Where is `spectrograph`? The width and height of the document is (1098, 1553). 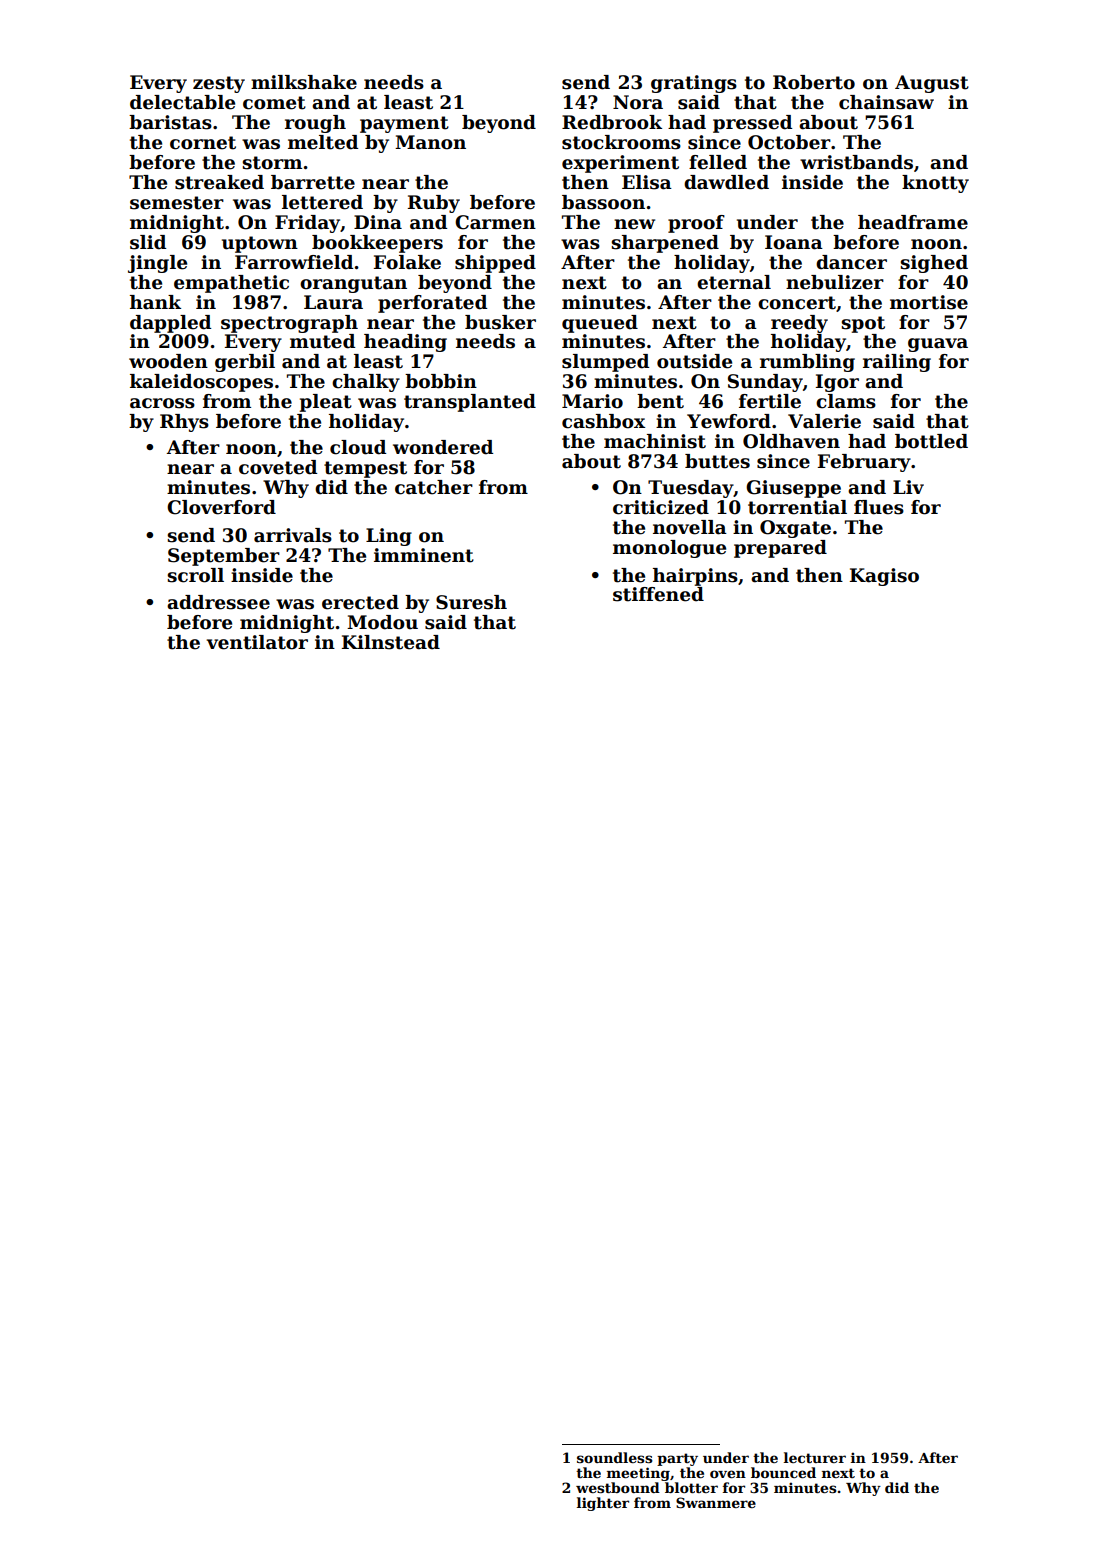 spectrograph is located at coordinates (289, 324).
